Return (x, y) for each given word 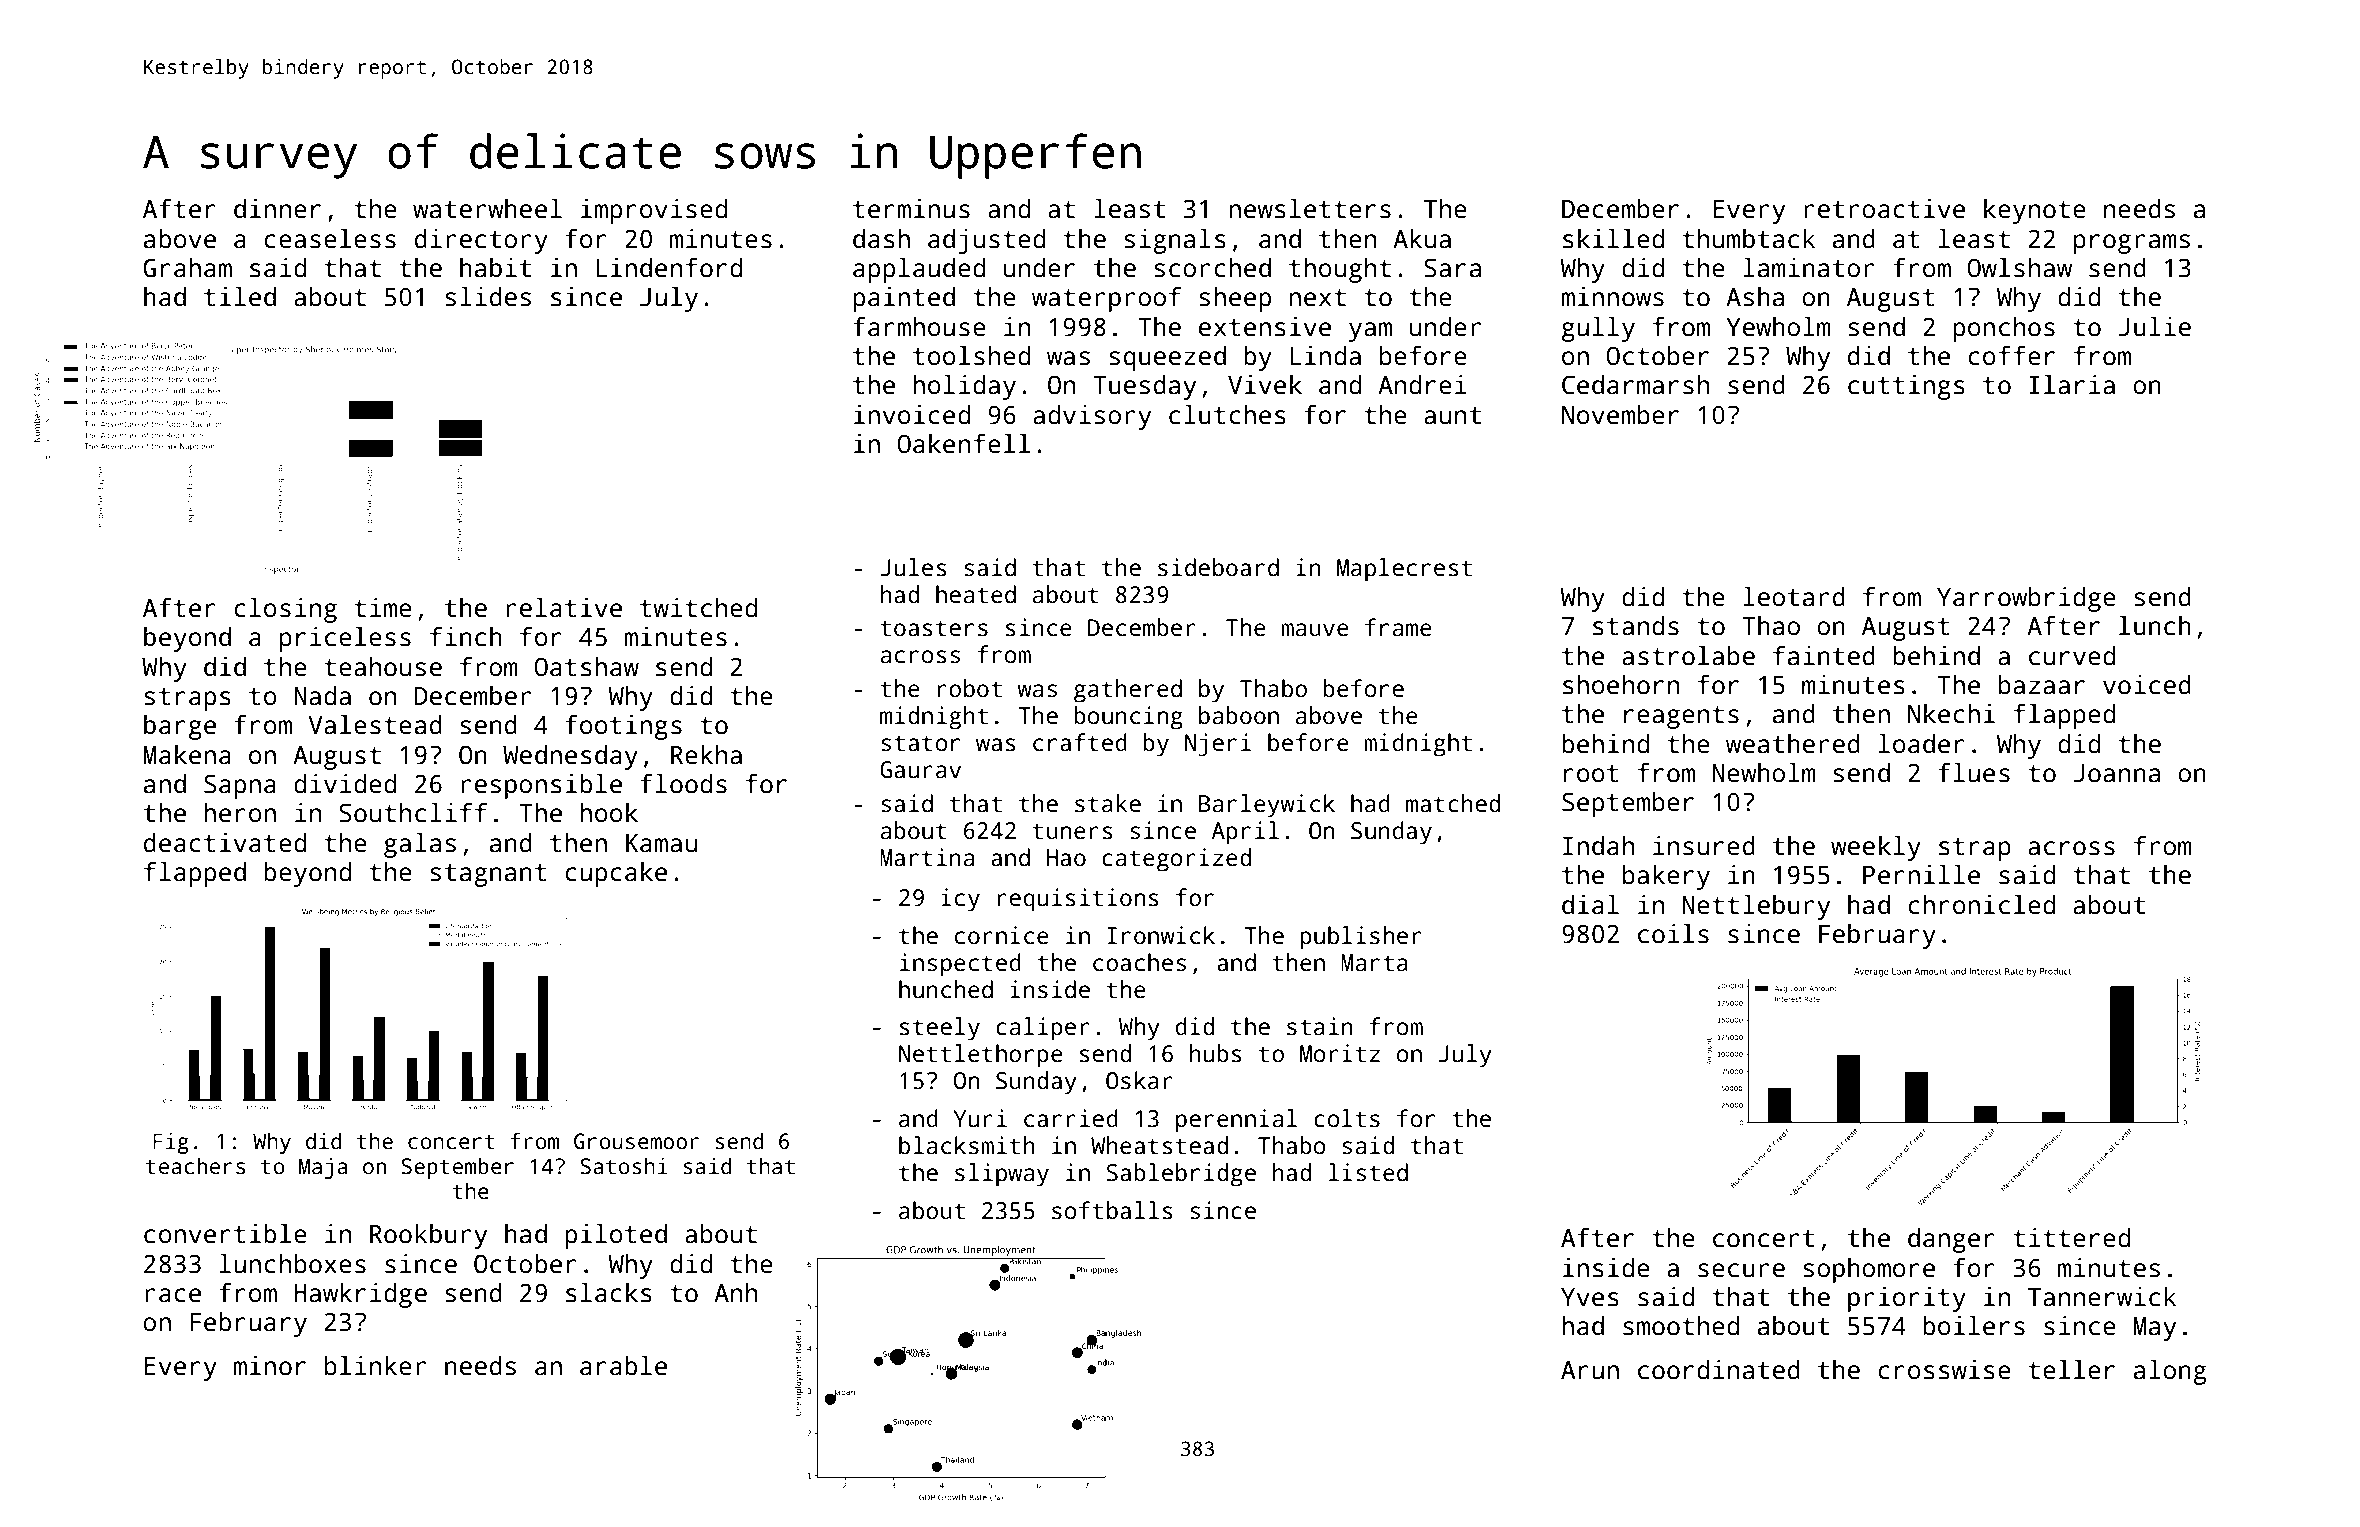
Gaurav (920, 770)
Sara (1452, 268)
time (383, 608)
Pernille (1921, 875)
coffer (2011, 356)
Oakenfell (963, 444)
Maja (323, 1168)
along (2170, 1372)
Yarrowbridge (2026, 599)
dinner (277, 209)
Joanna (2116, 773)
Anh (735, 1292)
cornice (1002, 935)
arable (623, 1366)
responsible (541, 786)
